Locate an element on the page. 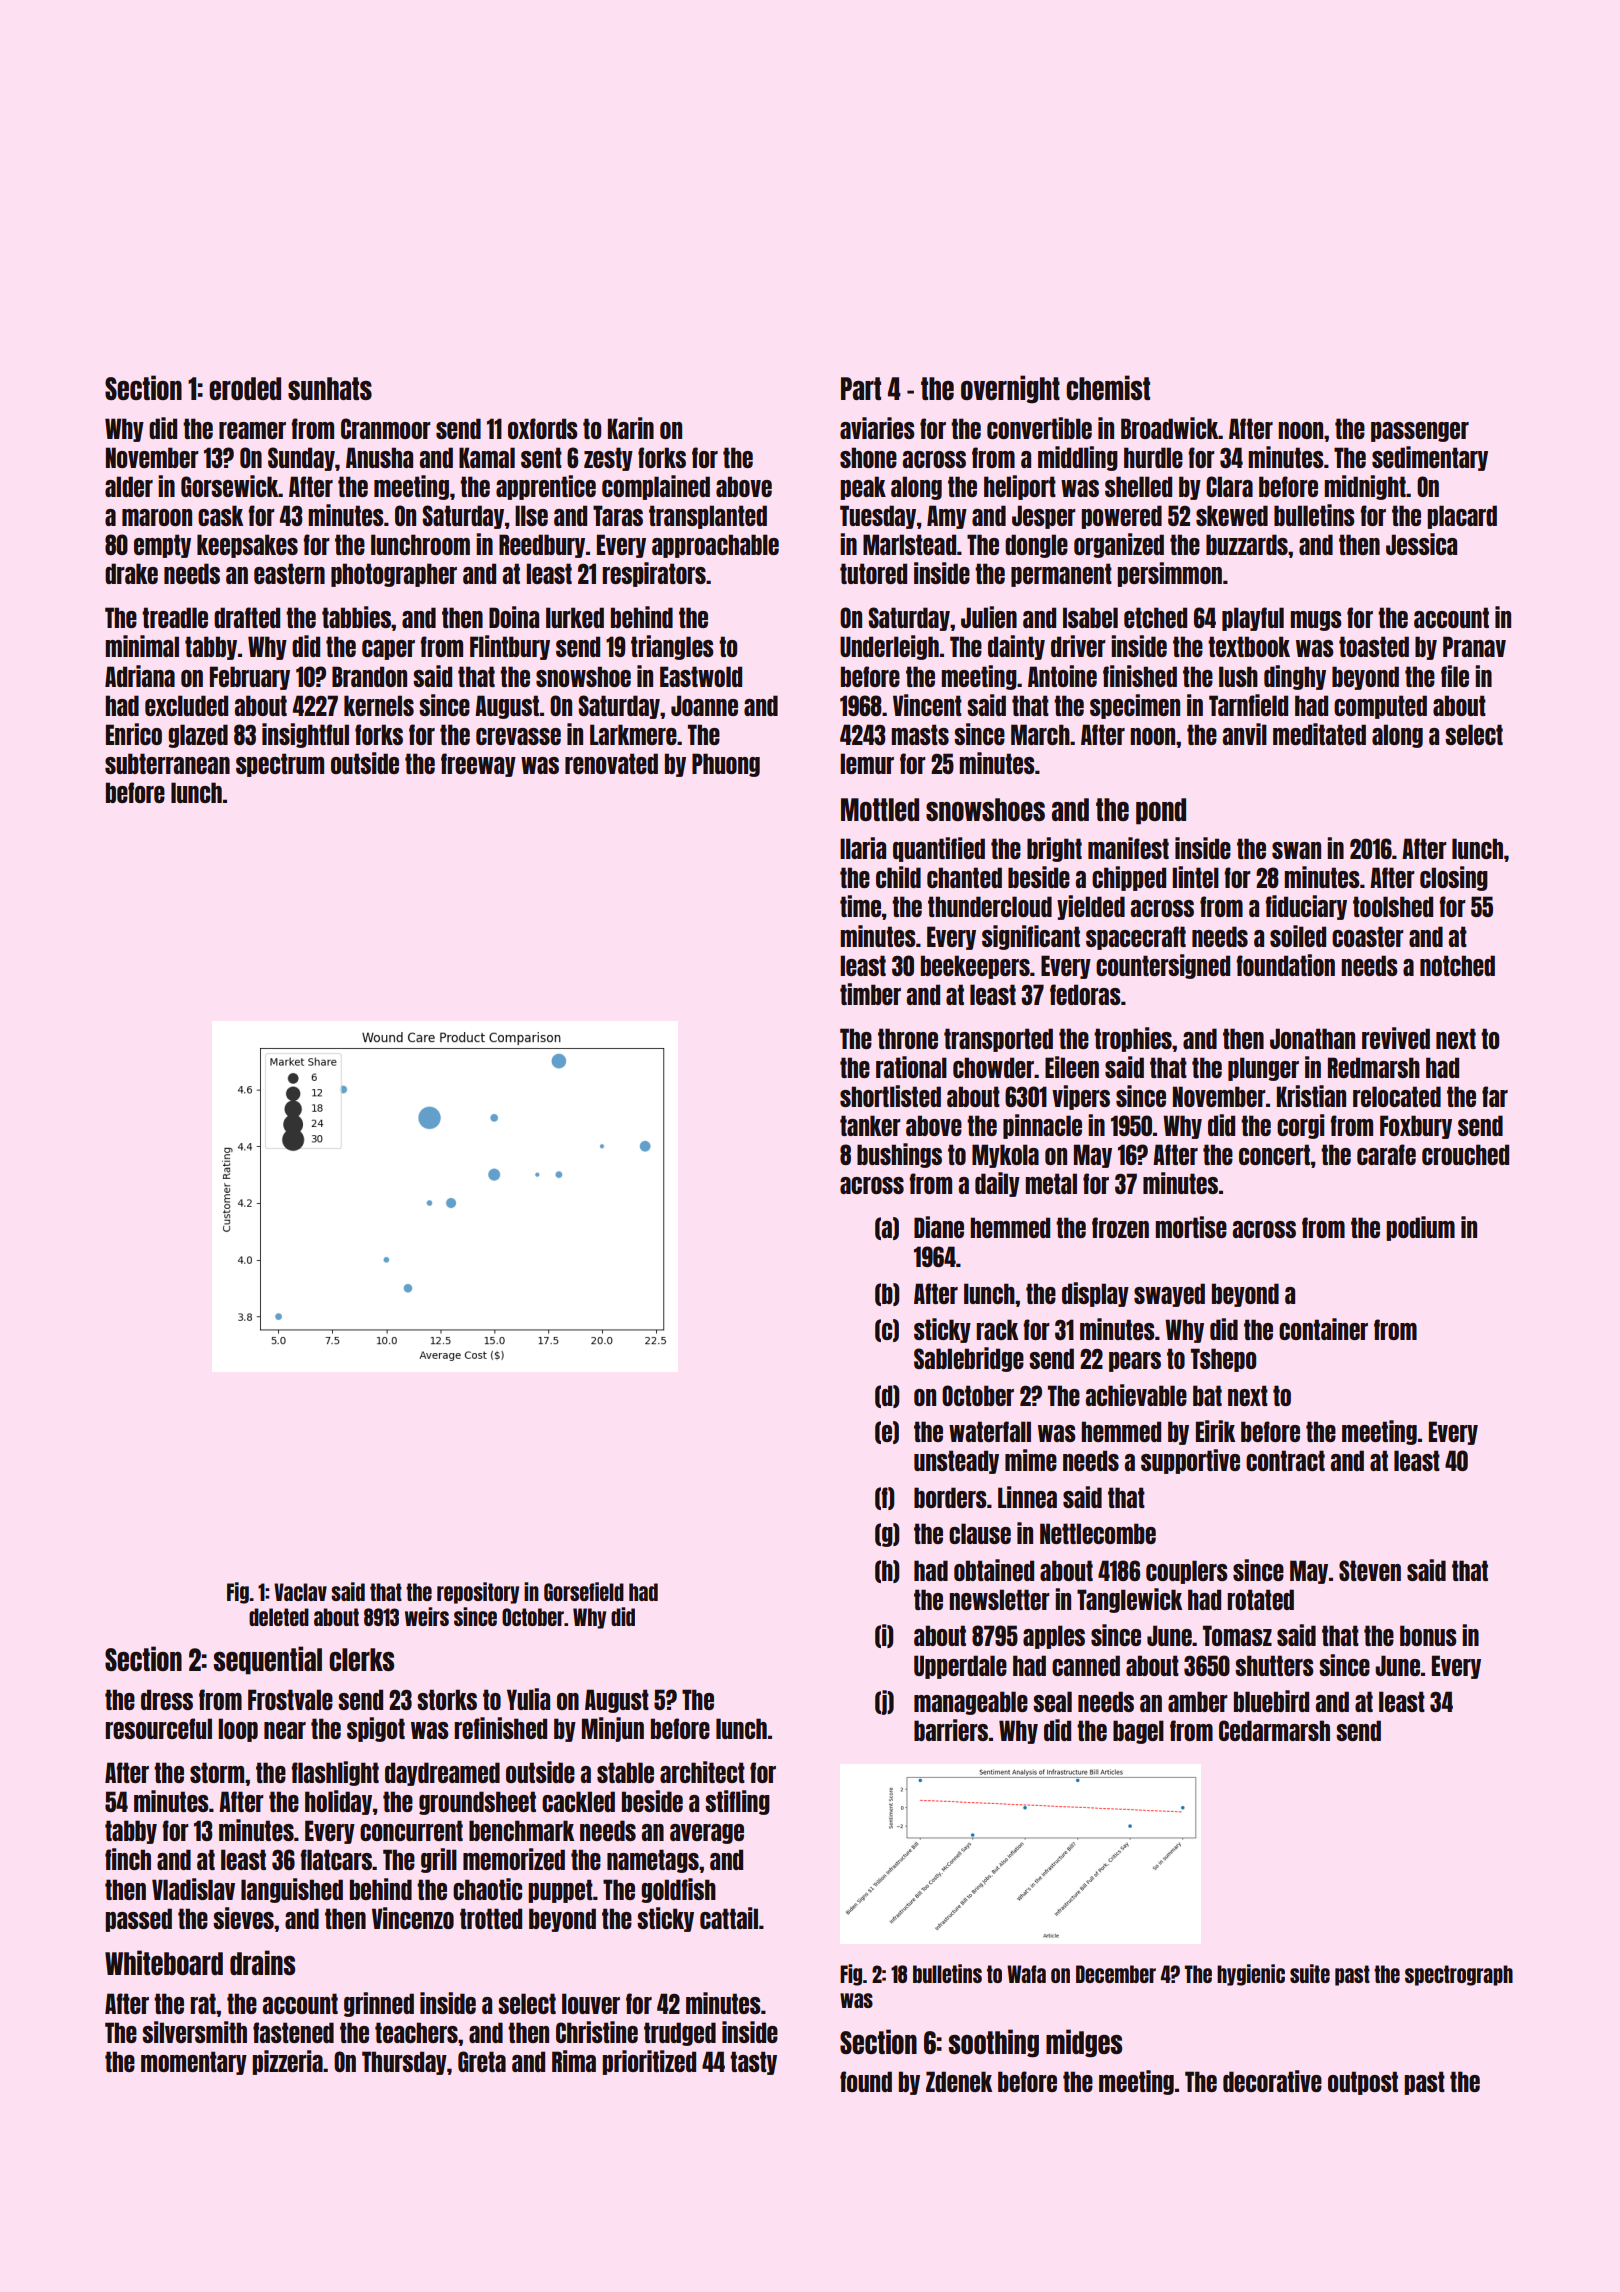 This page has height=2292, width=1620. etched is located at coordinates (1155, 617).
